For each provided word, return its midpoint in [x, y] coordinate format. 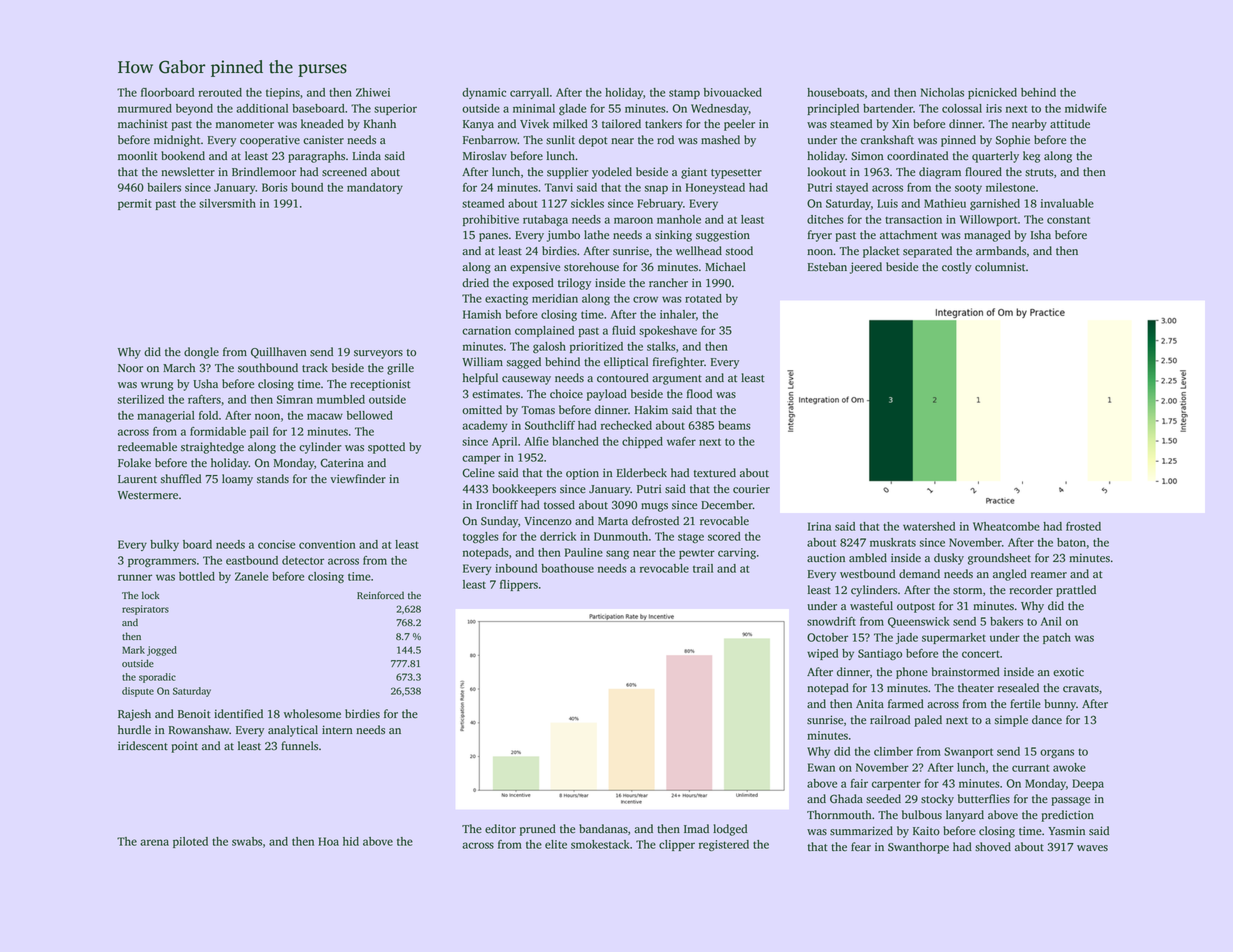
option [582, 474]
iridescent [143, 746]
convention [327, 544]
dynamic [484, 93]
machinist [143, 124]
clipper [677, 845]
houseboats [835, 92]
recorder [1031, 590]
